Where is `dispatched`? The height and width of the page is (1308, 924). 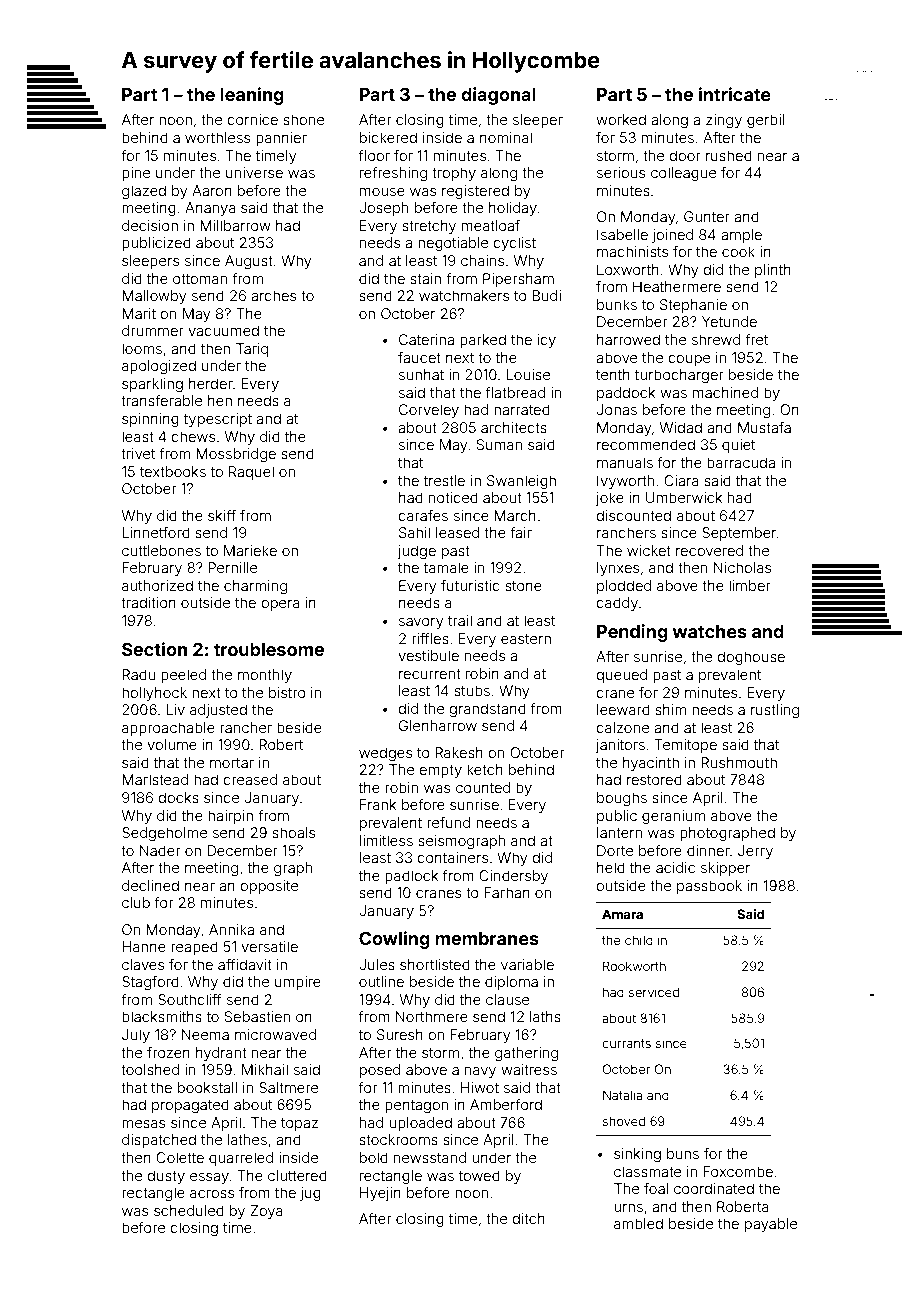
dispatched is located at coordinates (159, 1141).
